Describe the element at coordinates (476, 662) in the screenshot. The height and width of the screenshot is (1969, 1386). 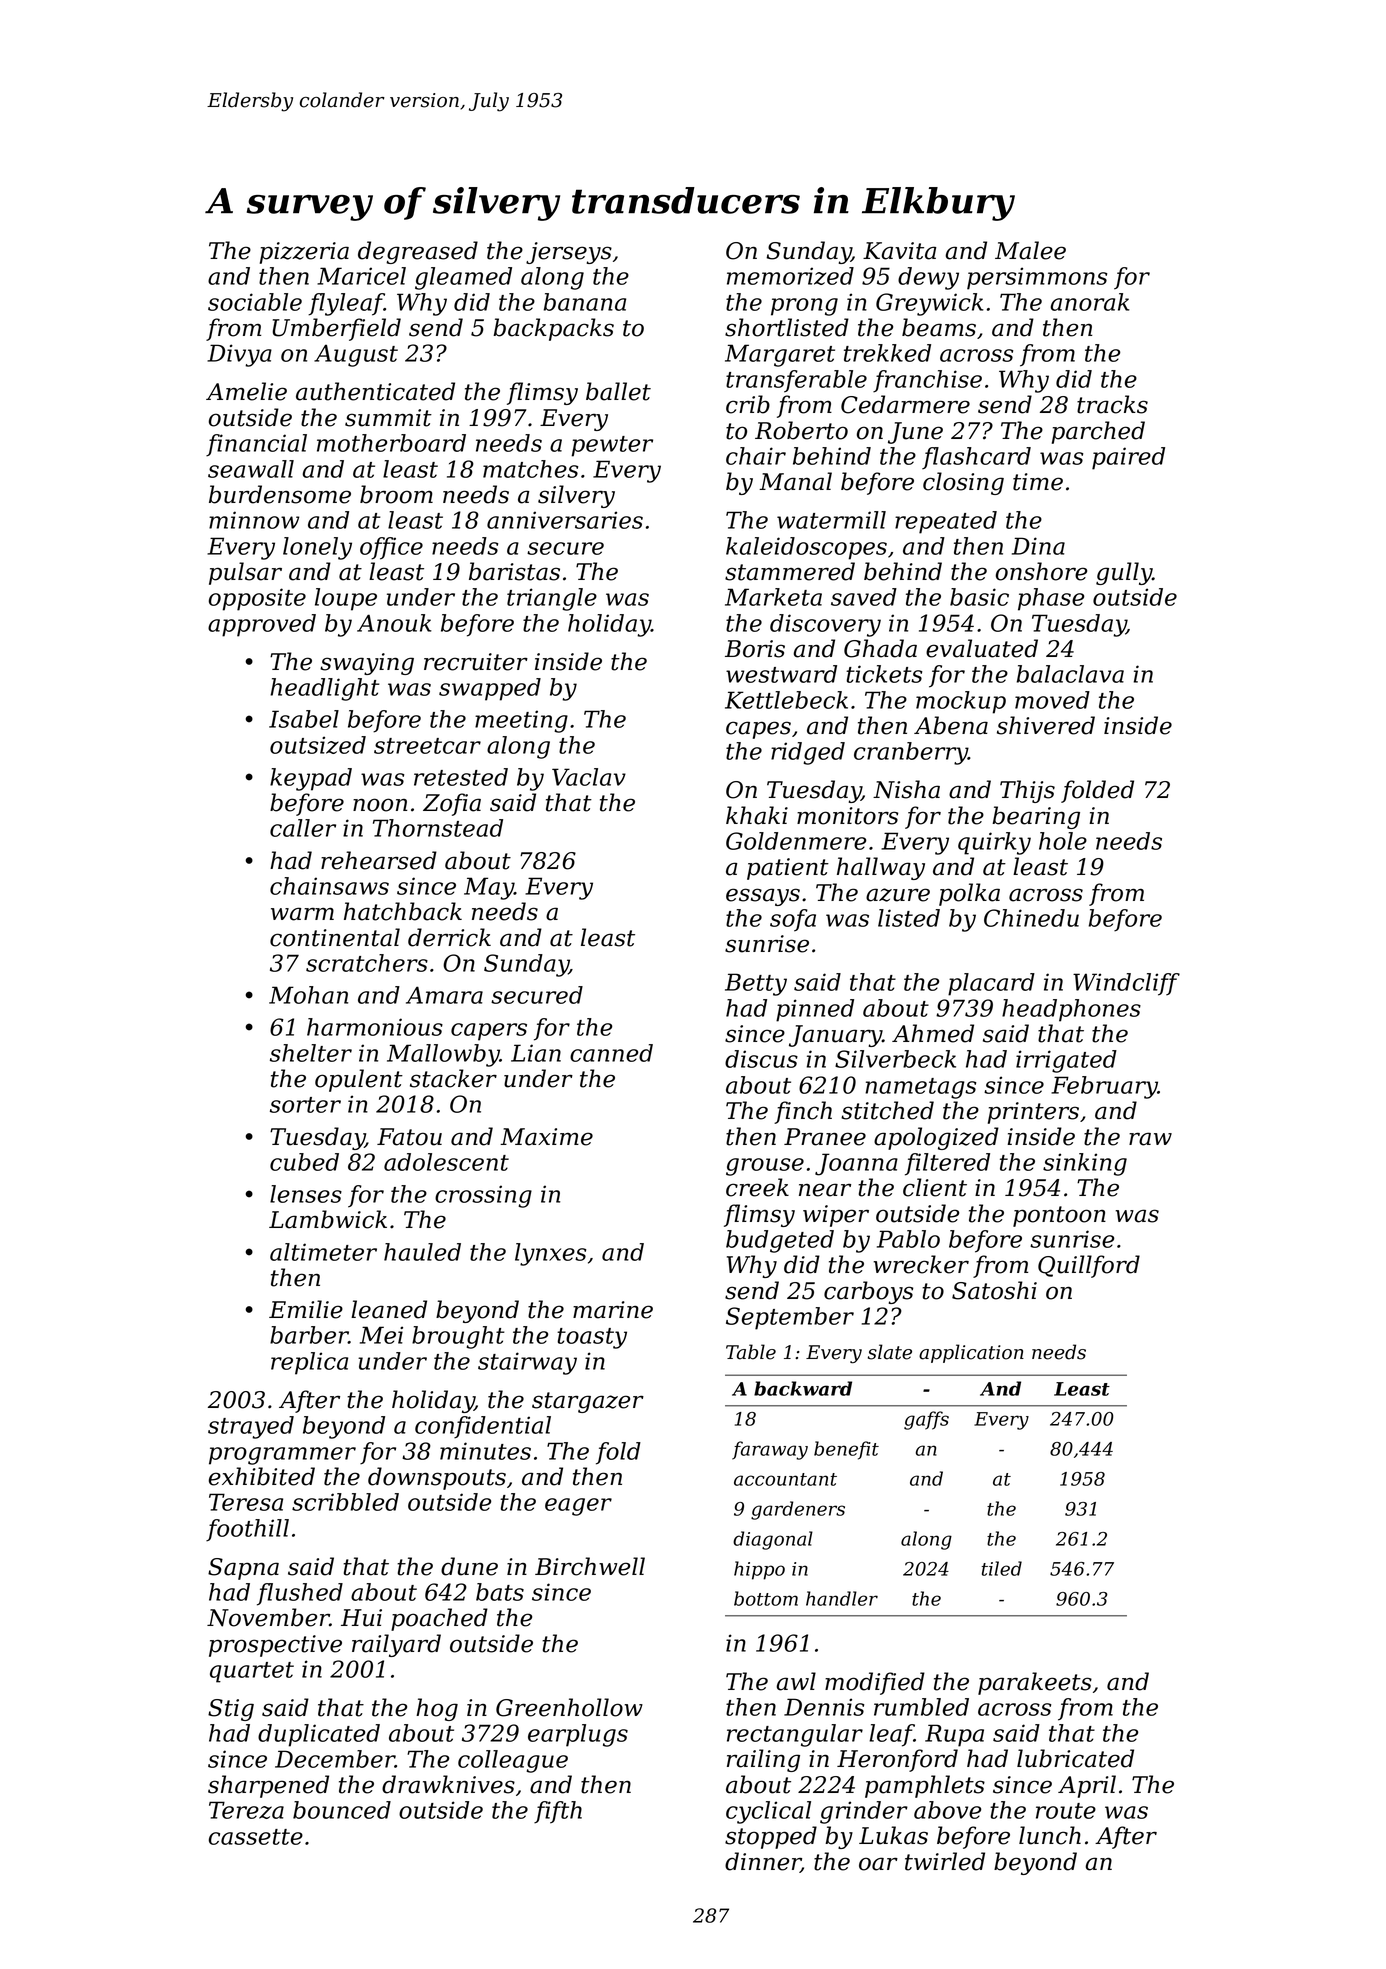
I see `recruiter` at that location.
